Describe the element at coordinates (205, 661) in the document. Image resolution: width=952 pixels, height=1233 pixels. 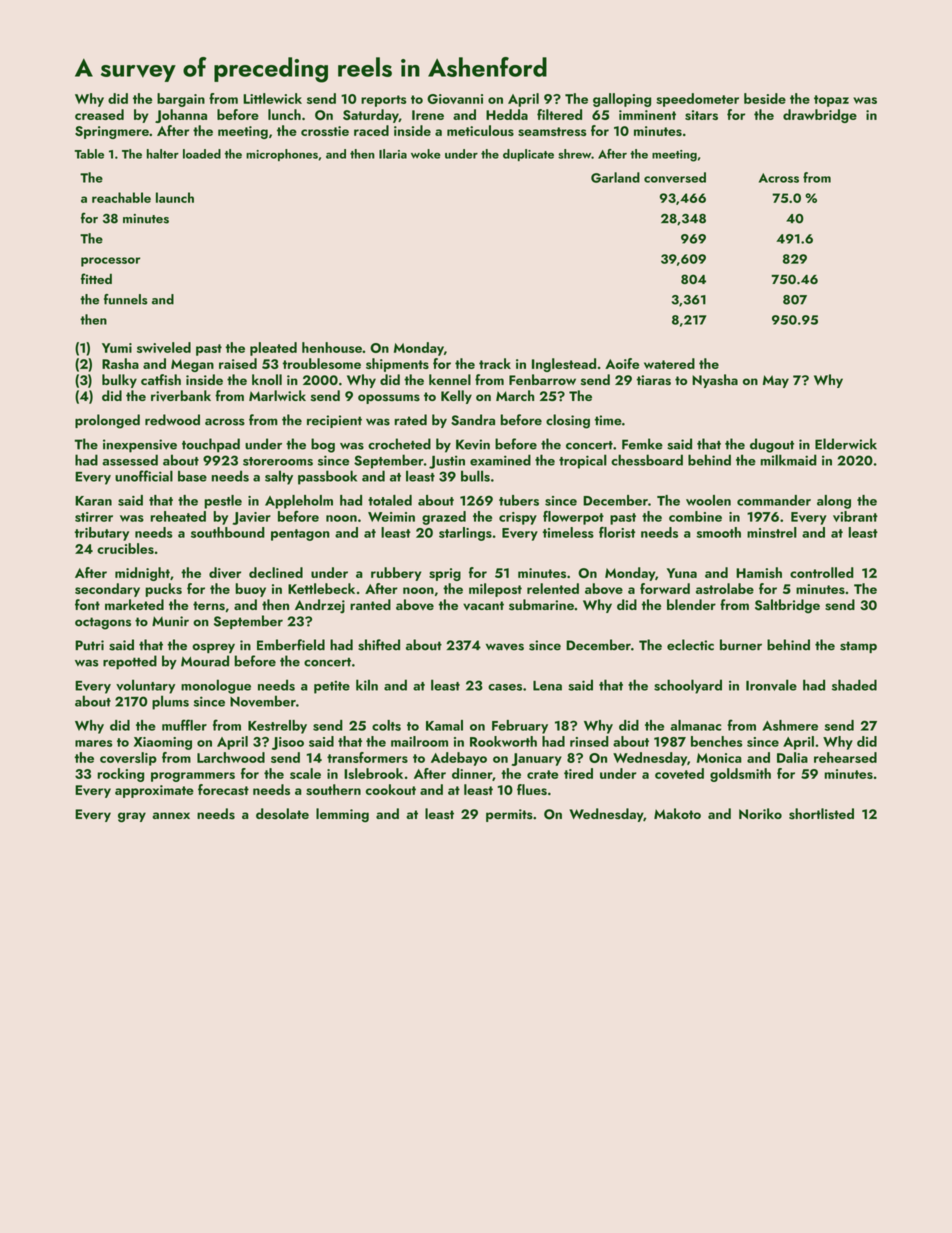
I see `Mourad` at that location.
